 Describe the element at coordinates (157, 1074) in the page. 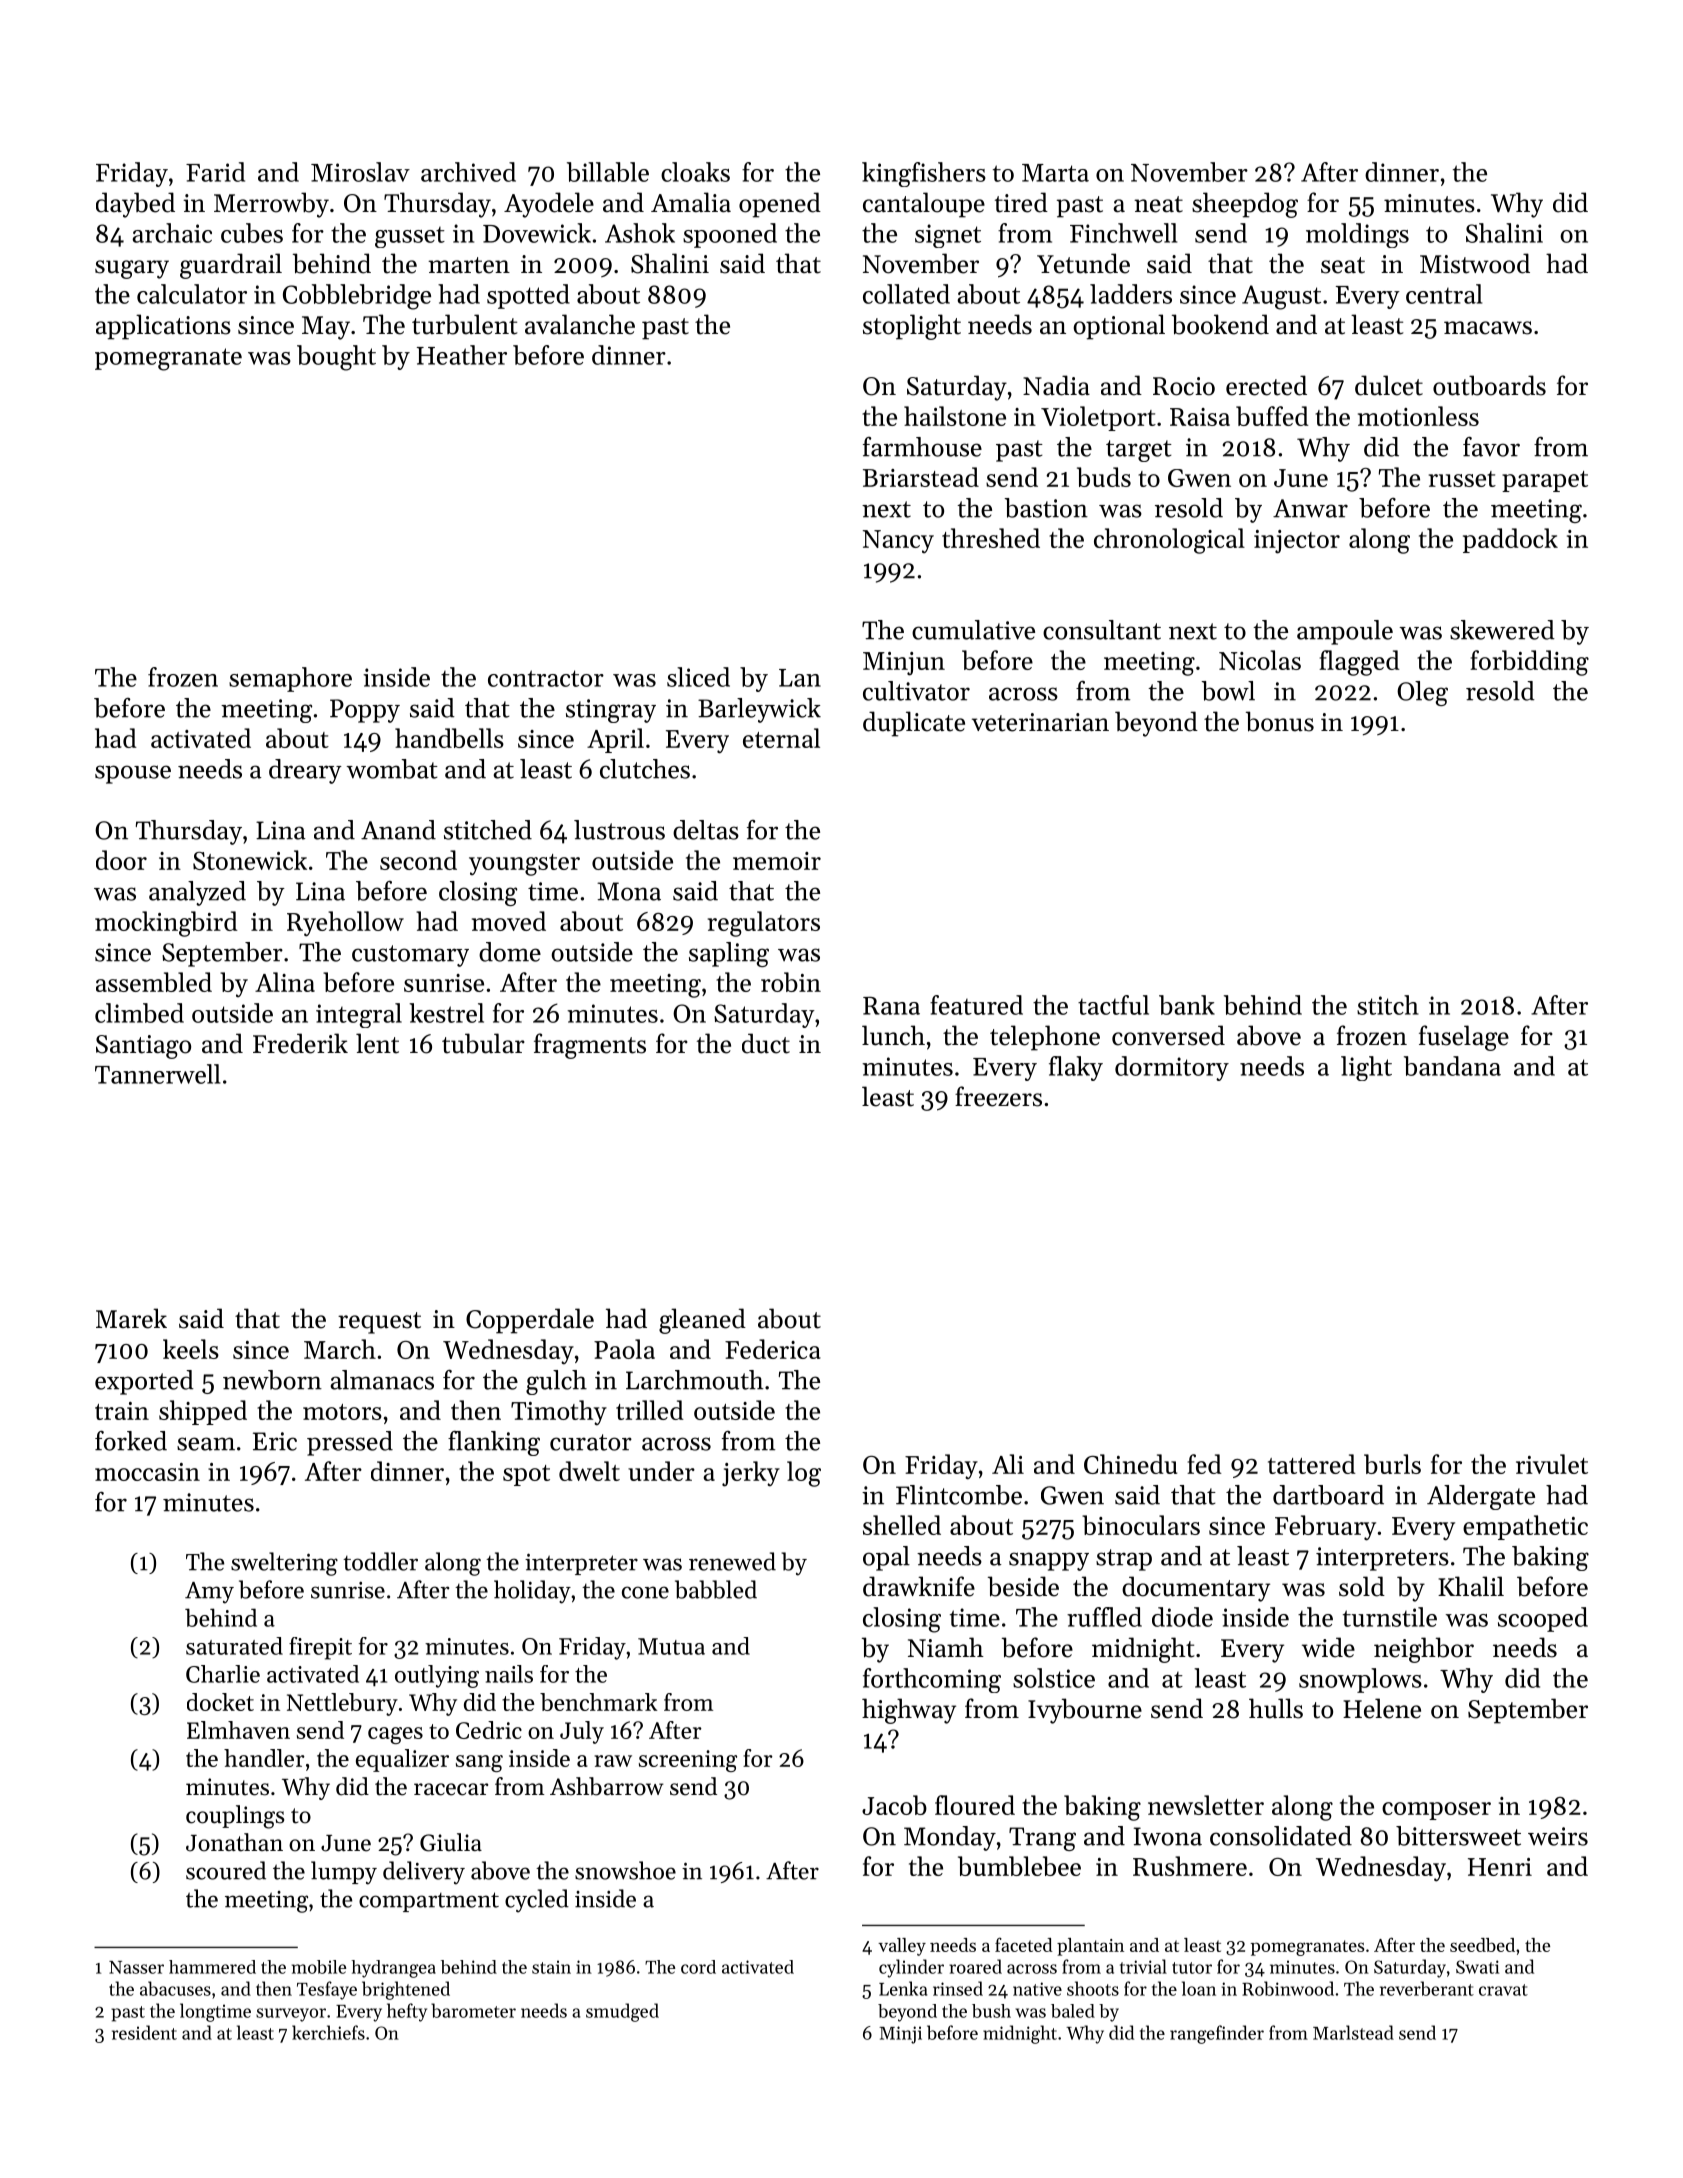

I see `Tannerwell` at that location.
